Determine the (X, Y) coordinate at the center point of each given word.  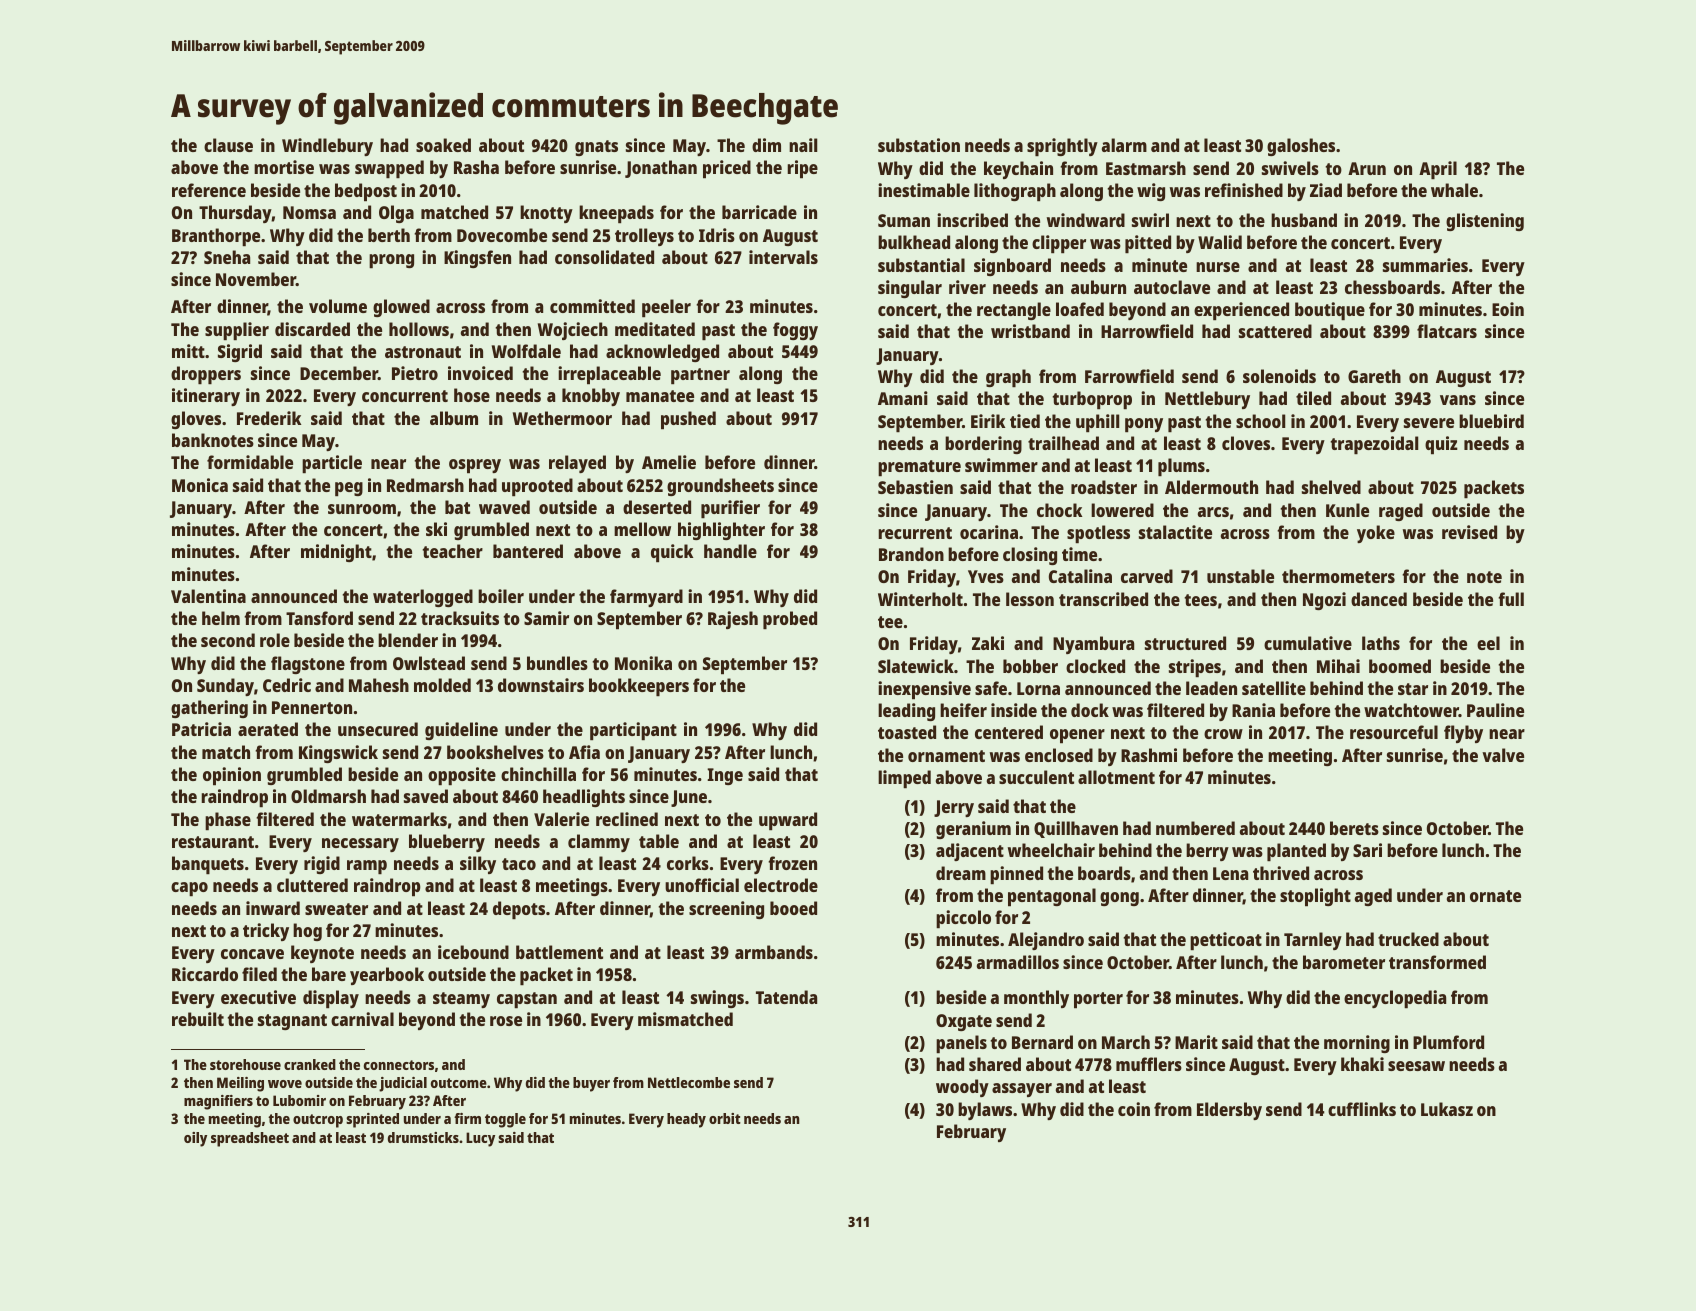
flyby (1463, 734)
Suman (904, 220)
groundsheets (720, 487)
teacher (452, 551)
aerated (268, 729)
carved (1147, 576)
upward (788, 821)
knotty (546, 214)
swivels (1290, 168)
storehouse (245, 1064)
